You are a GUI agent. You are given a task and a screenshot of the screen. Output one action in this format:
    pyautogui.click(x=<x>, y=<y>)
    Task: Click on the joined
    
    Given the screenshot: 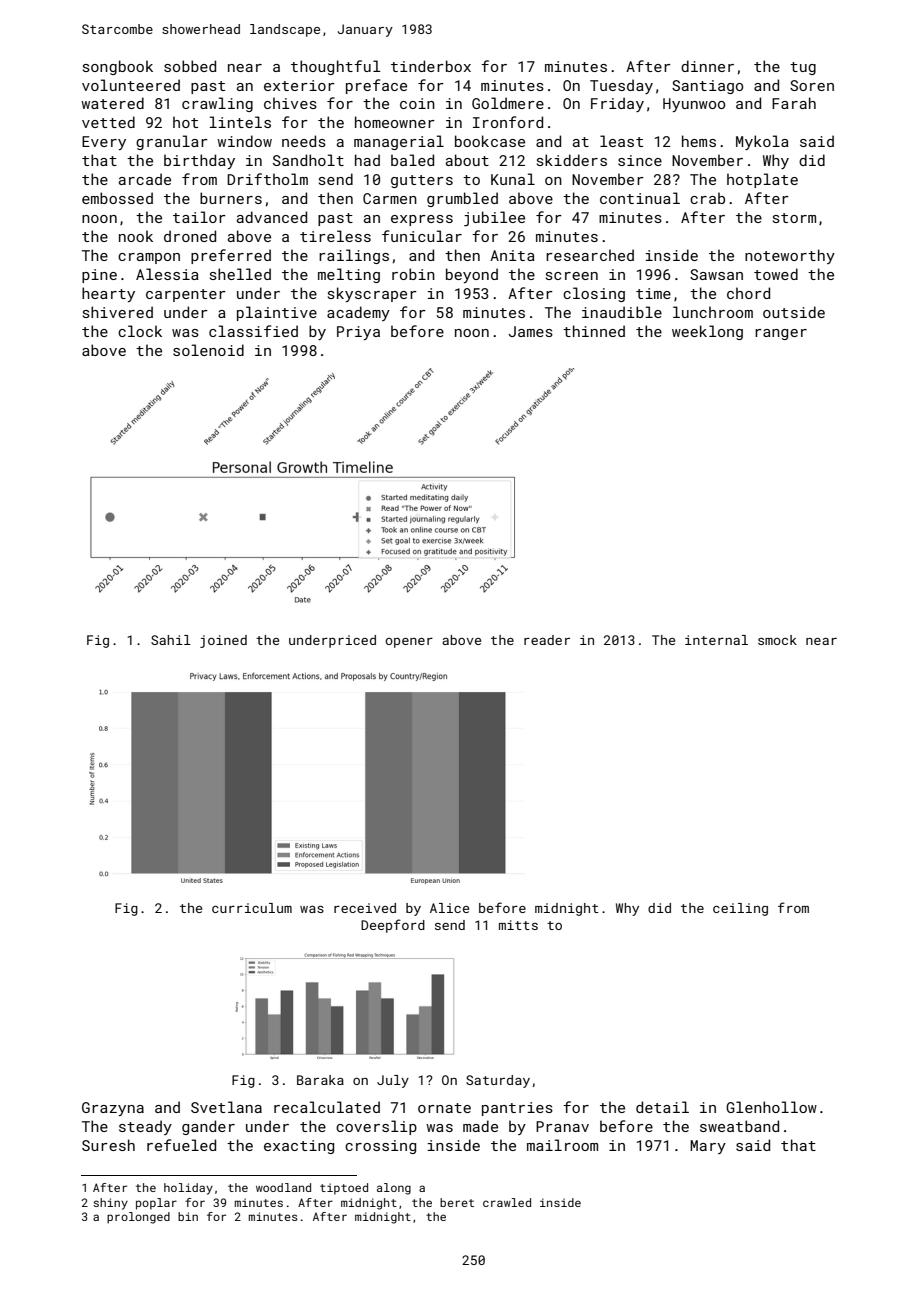 What is the action you would take?
    pyautogui.click(x=223, y=641)
